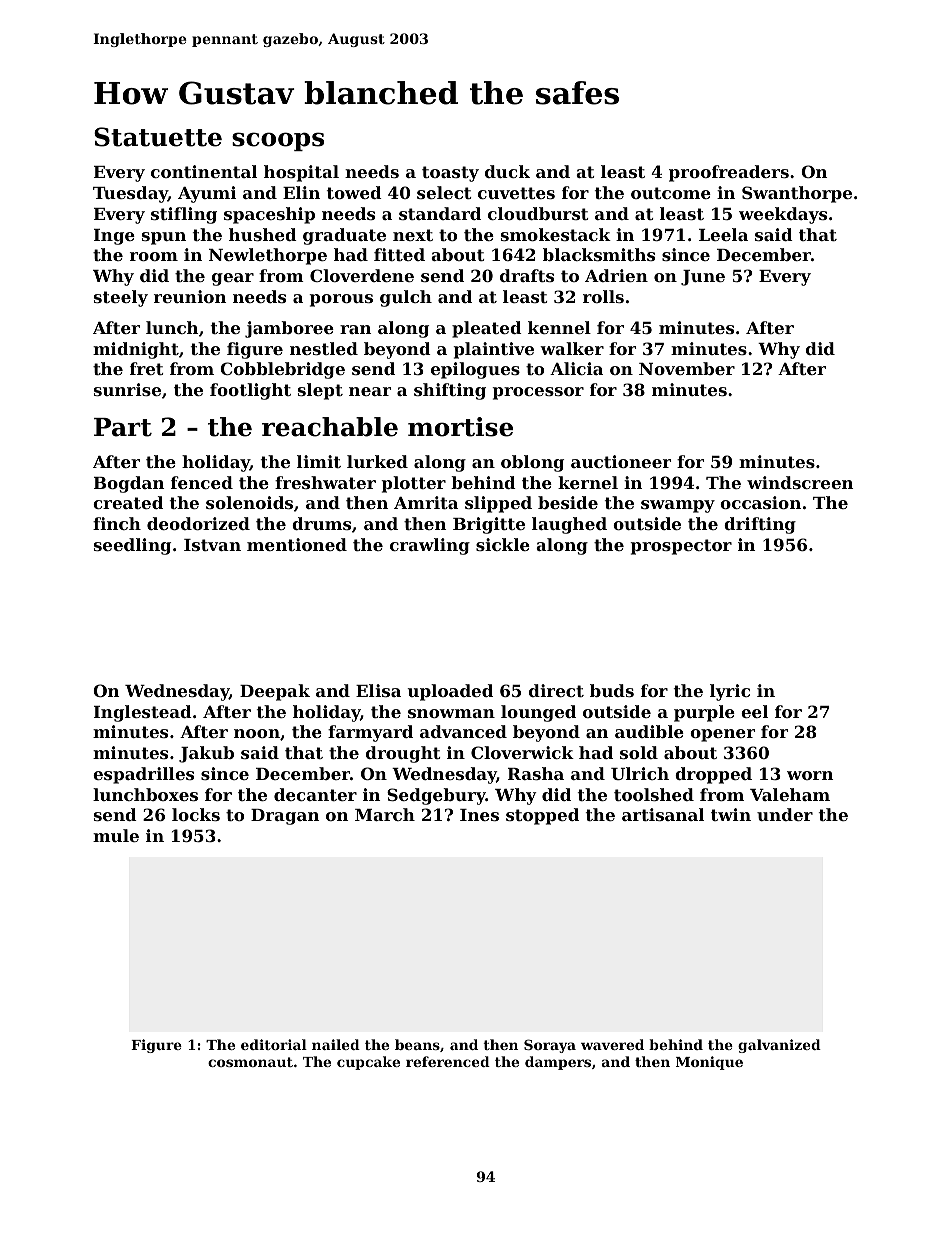 The height and width of the document is (1233, 952). I want to click on sunrise, so click(127, 389).
